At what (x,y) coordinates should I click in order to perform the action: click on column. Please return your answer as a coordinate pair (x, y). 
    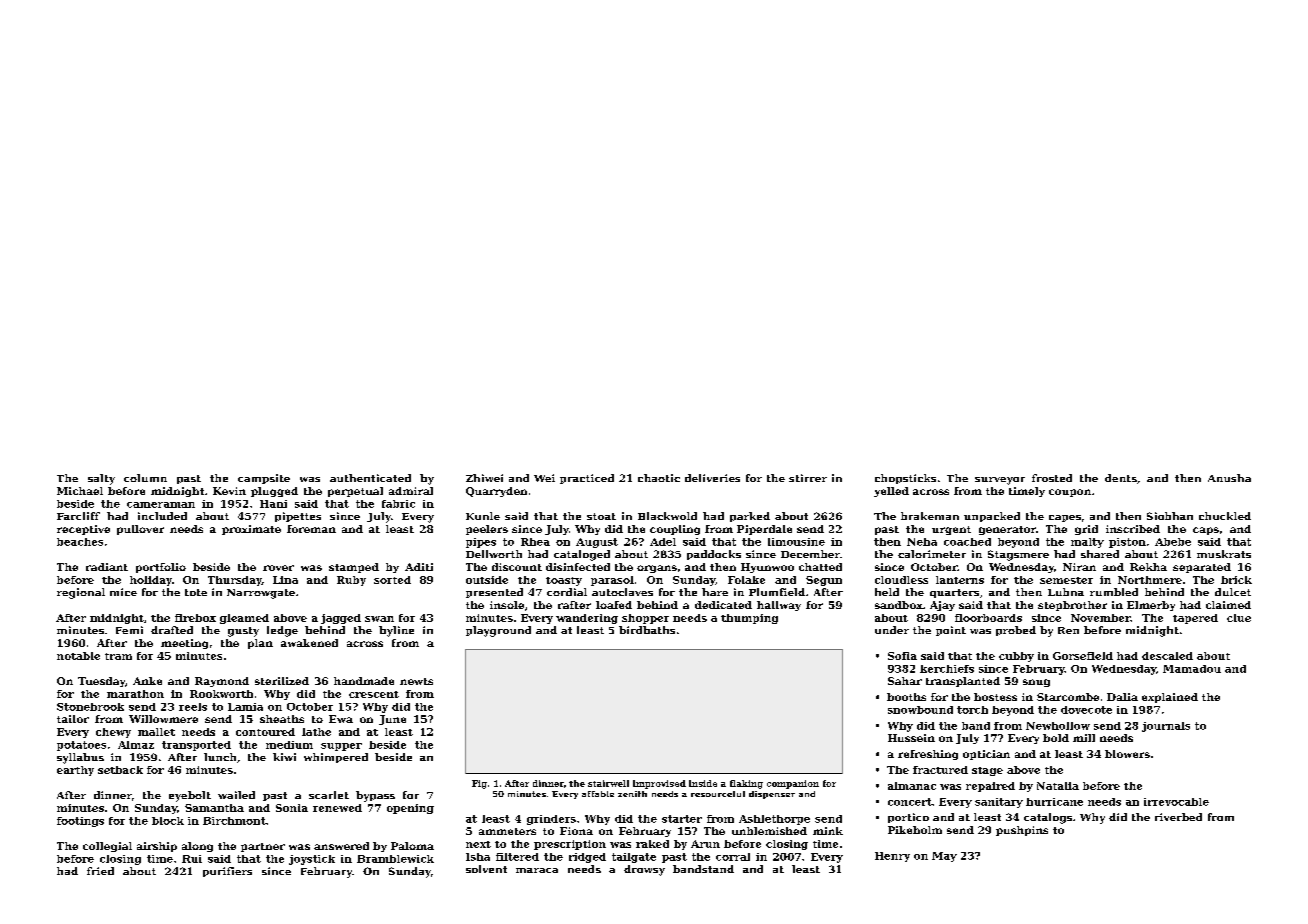
    Looking at the image, I should click on (145, 478).
